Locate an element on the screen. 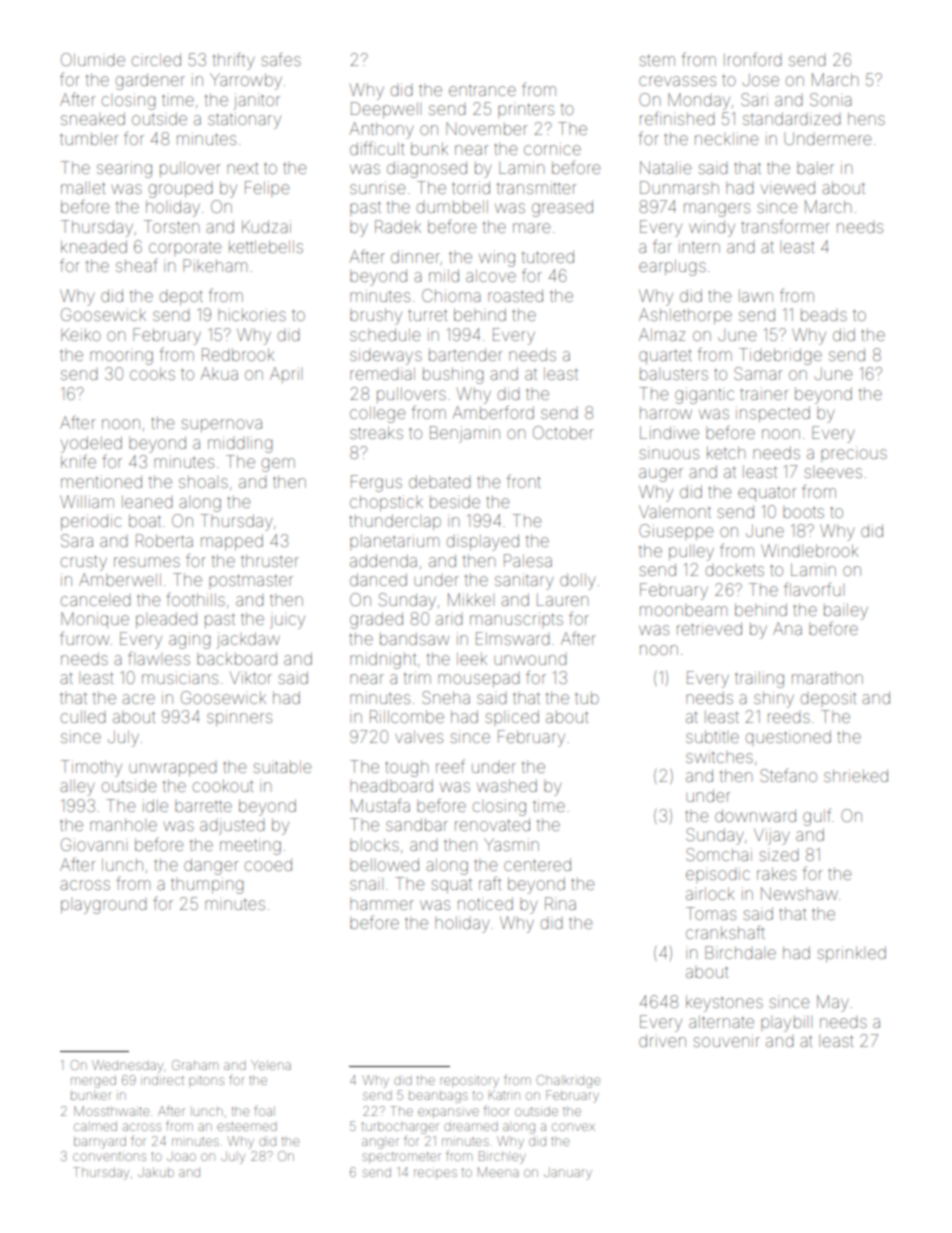 The image size is (952, 1233). Meena is located at coordinates (498, 1172).
